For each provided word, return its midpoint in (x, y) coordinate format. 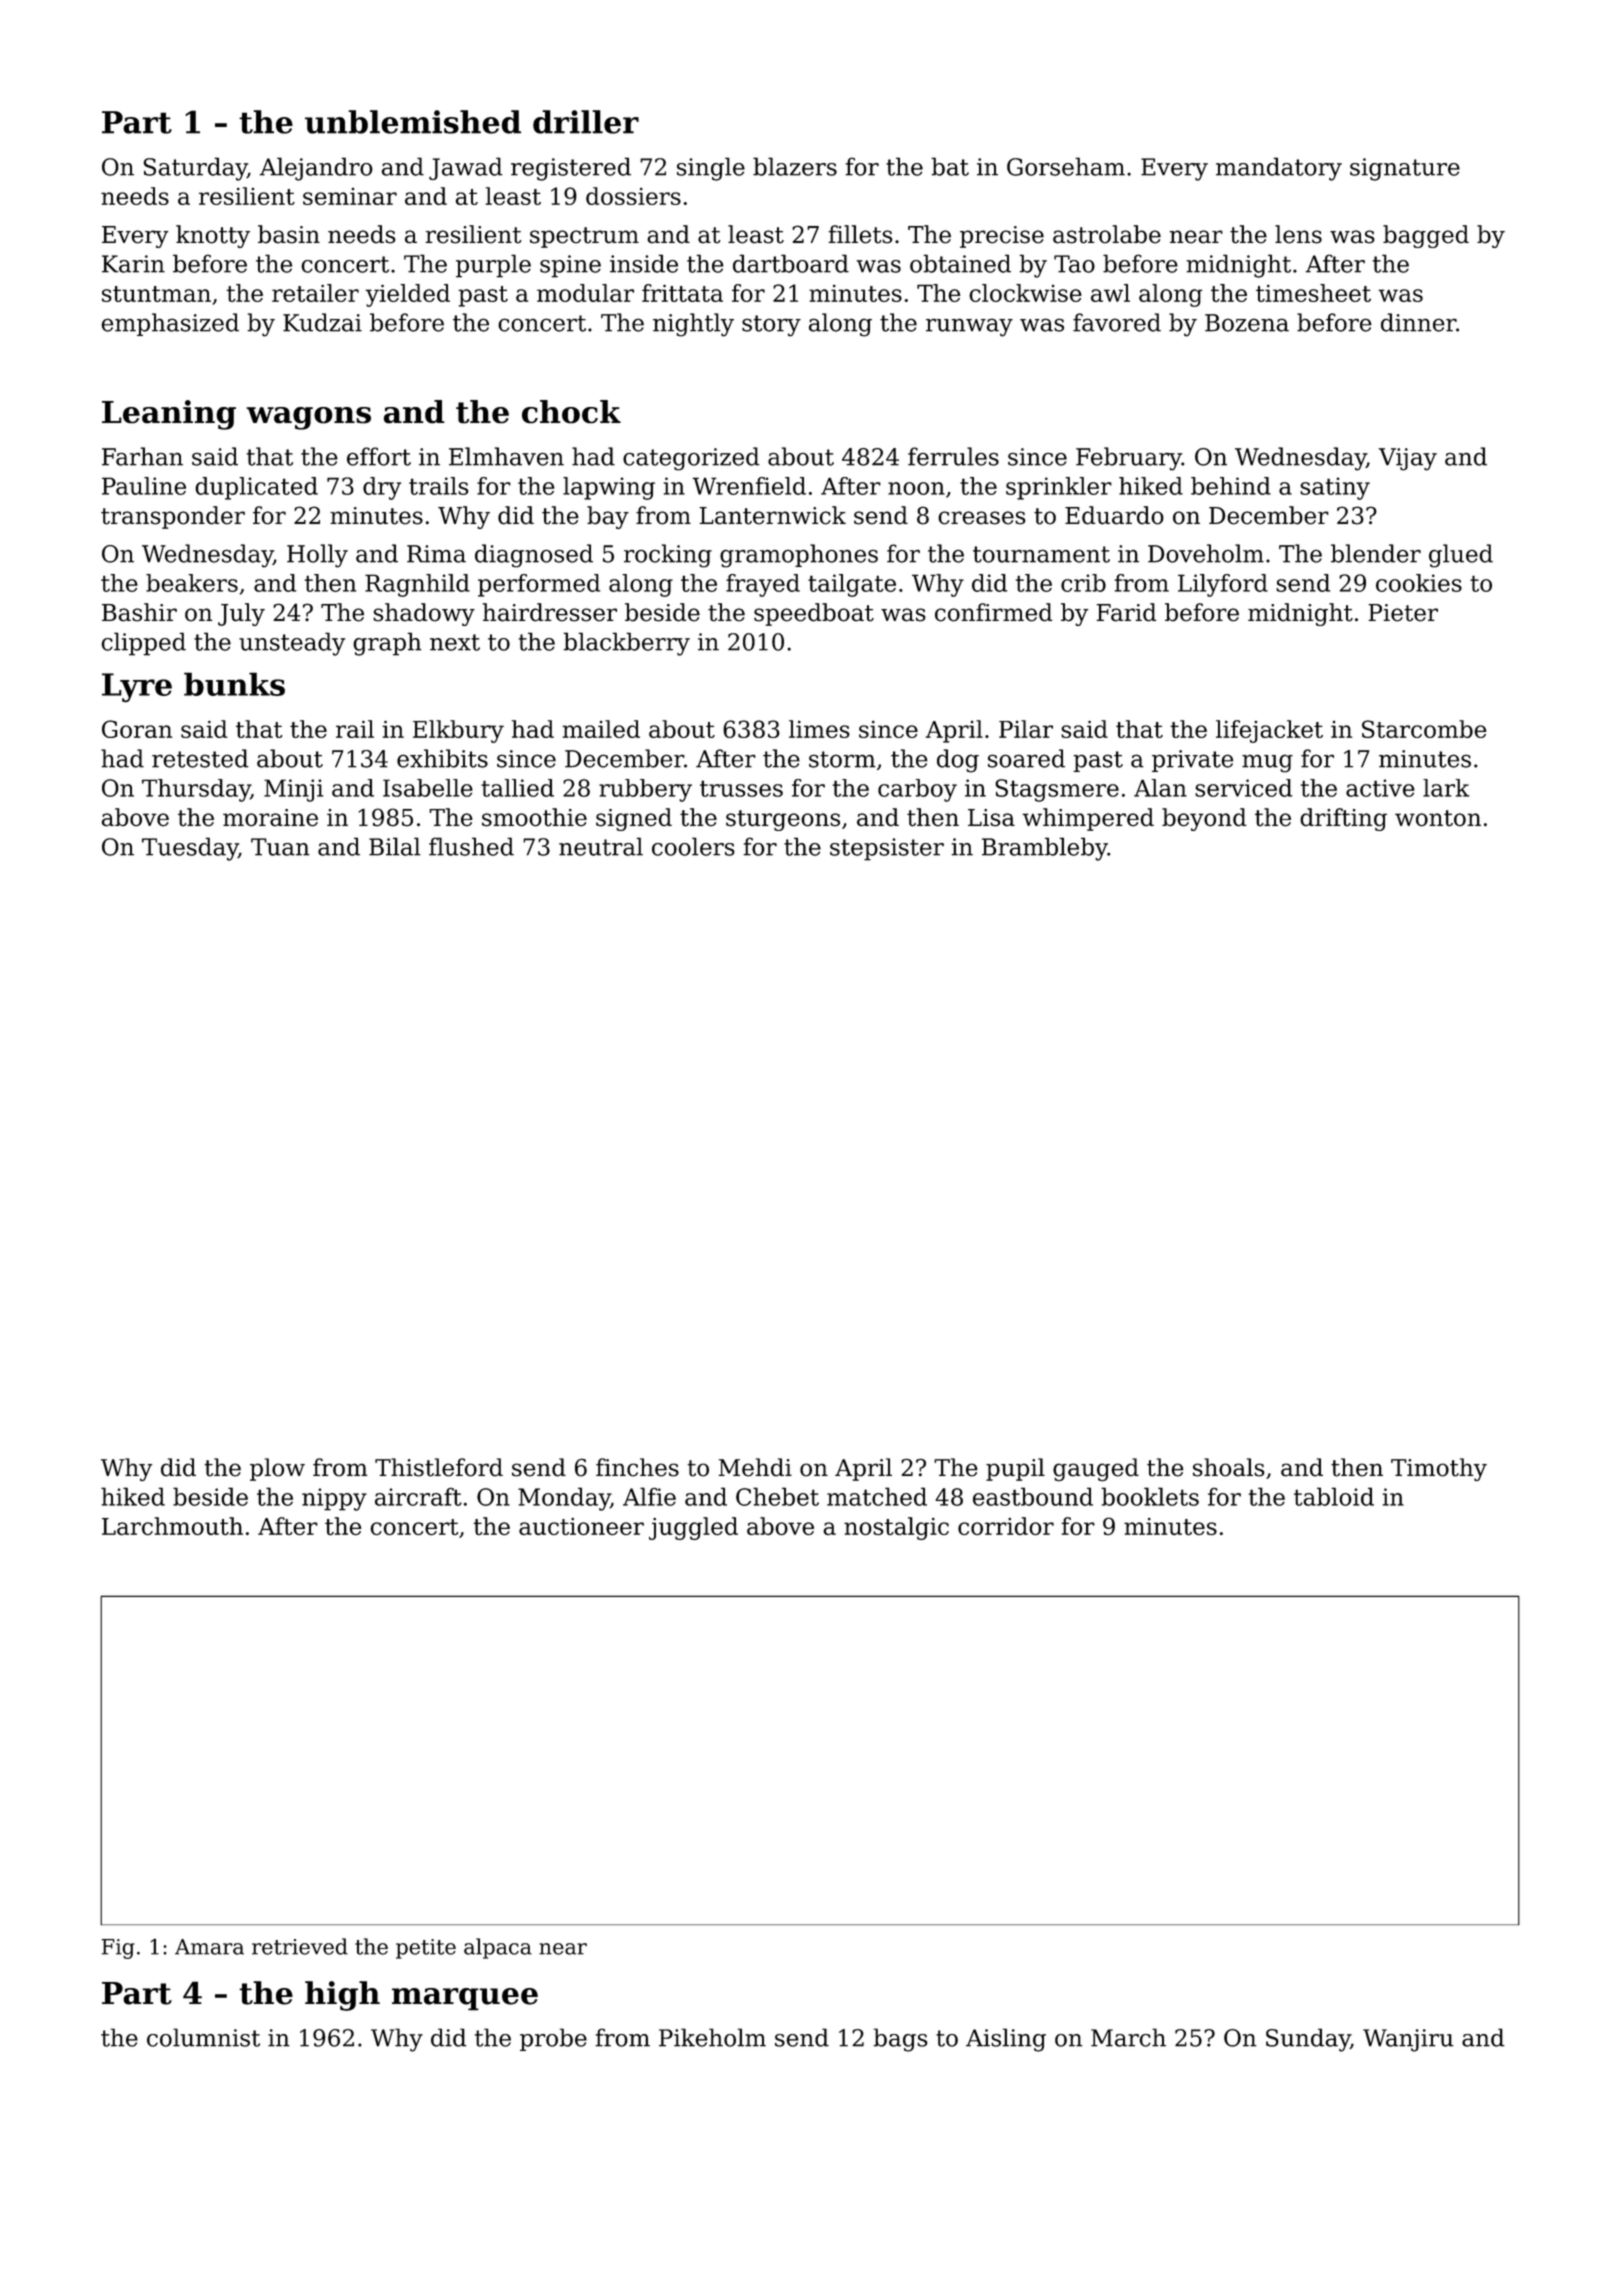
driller (586, 122)
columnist (203, 2037)
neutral (601, 846)
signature (1405, 169)
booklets (1150, 1496)
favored (1117, 322)
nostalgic (896, 1528)
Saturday (195, 169)
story (771, 326)
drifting (1343, 819)
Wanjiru (1408, 2040)
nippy (334, 1499)
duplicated (256, 488)
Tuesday (190, 849)
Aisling (1006, 2040)
